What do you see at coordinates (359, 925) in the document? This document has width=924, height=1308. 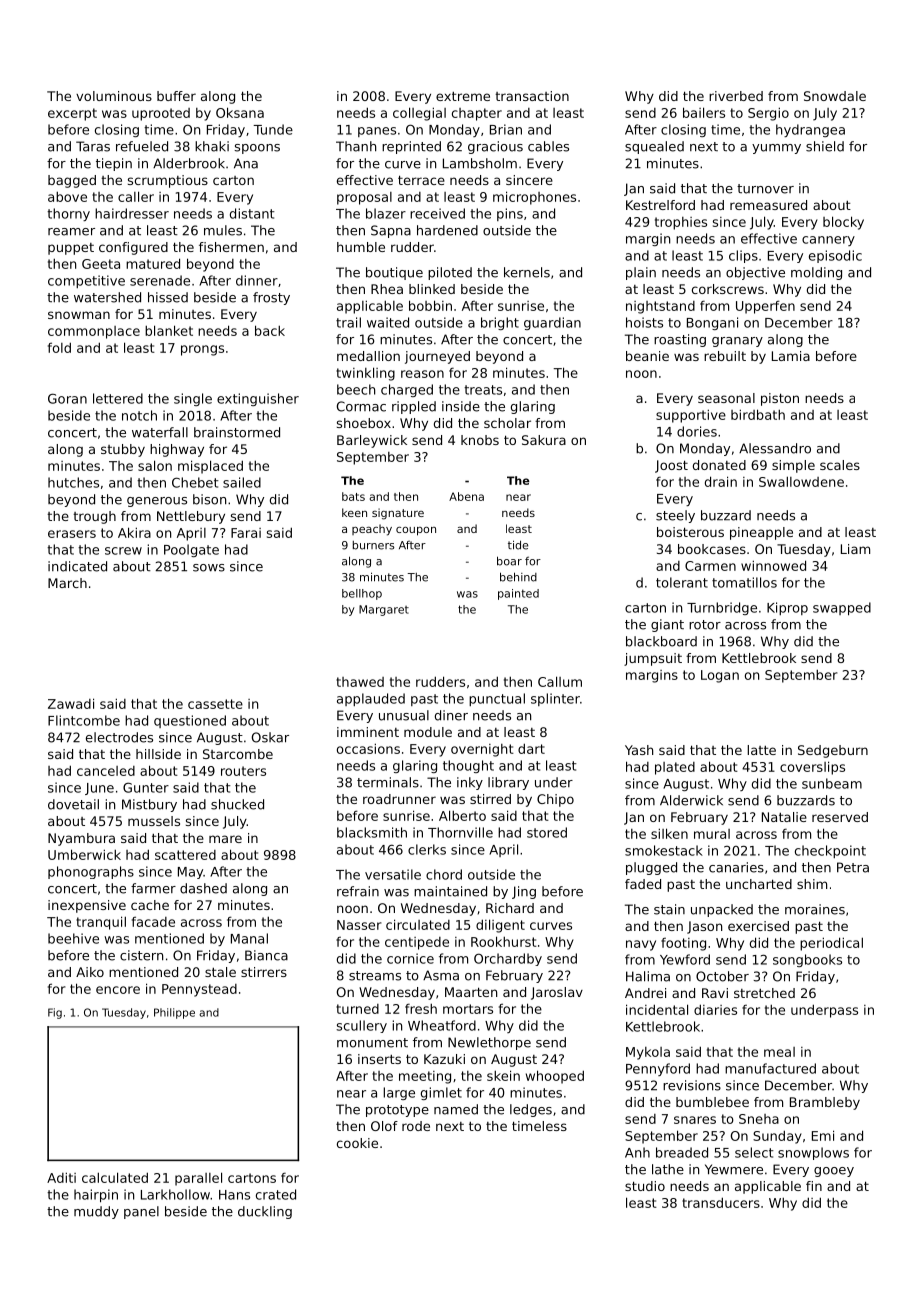 I see `Nasser` at bounding box center [359, 925].
